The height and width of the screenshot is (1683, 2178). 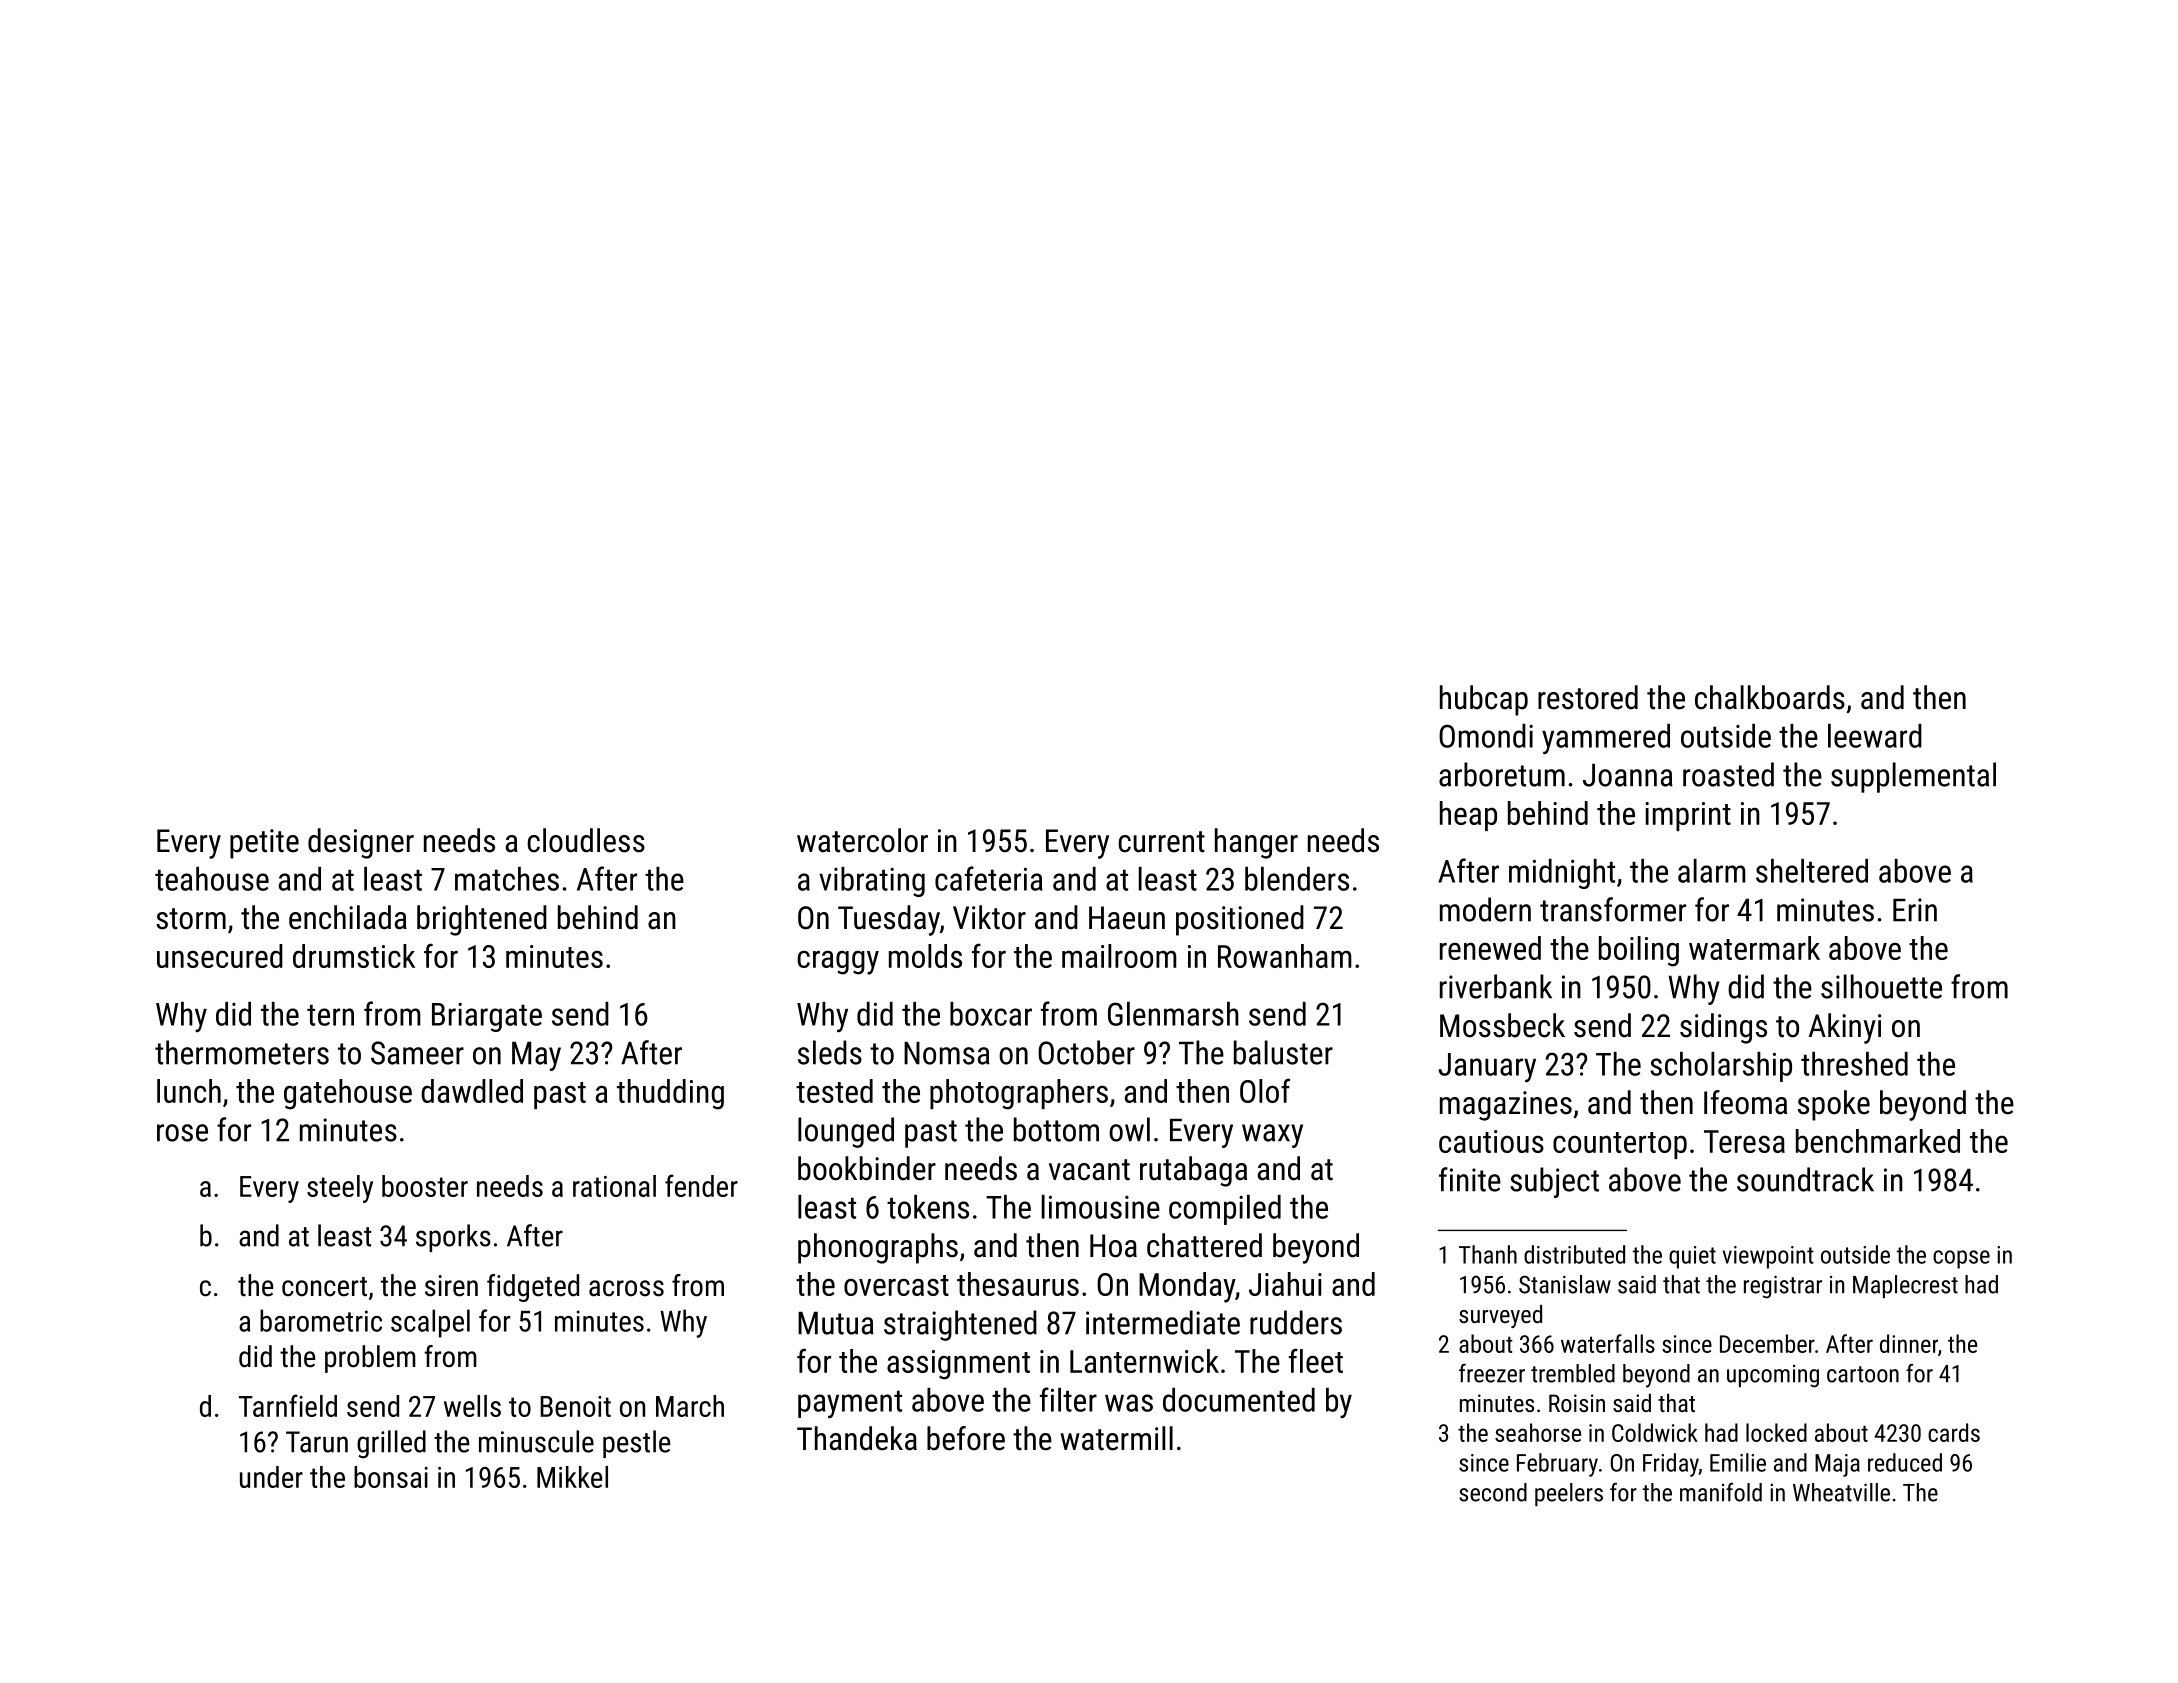 I want to click on Haeun, so click(x=1127, y=918).
